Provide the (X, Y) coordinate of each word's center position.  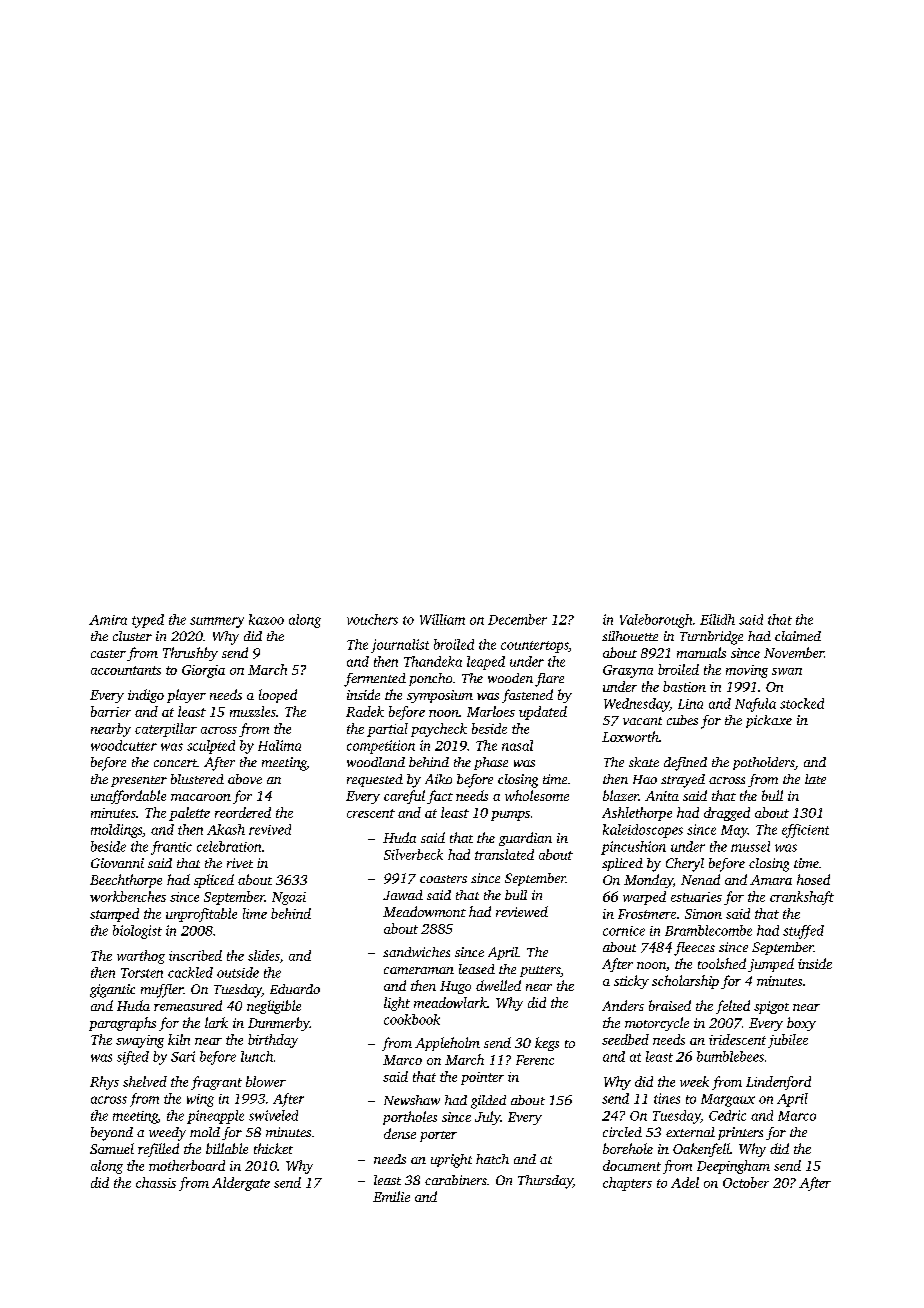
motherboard (187, 1165)
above (245, 779)
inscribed (195, 955)
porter (438, 1136)
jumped (771, 965)
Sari (183, 1056)
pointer (482, 1078)
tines (667, 1098)
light (397, 1004)
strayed (683, 781)
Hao (645, 779)
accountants (126, 670)
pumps (510, 816)
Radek (365, 711)
